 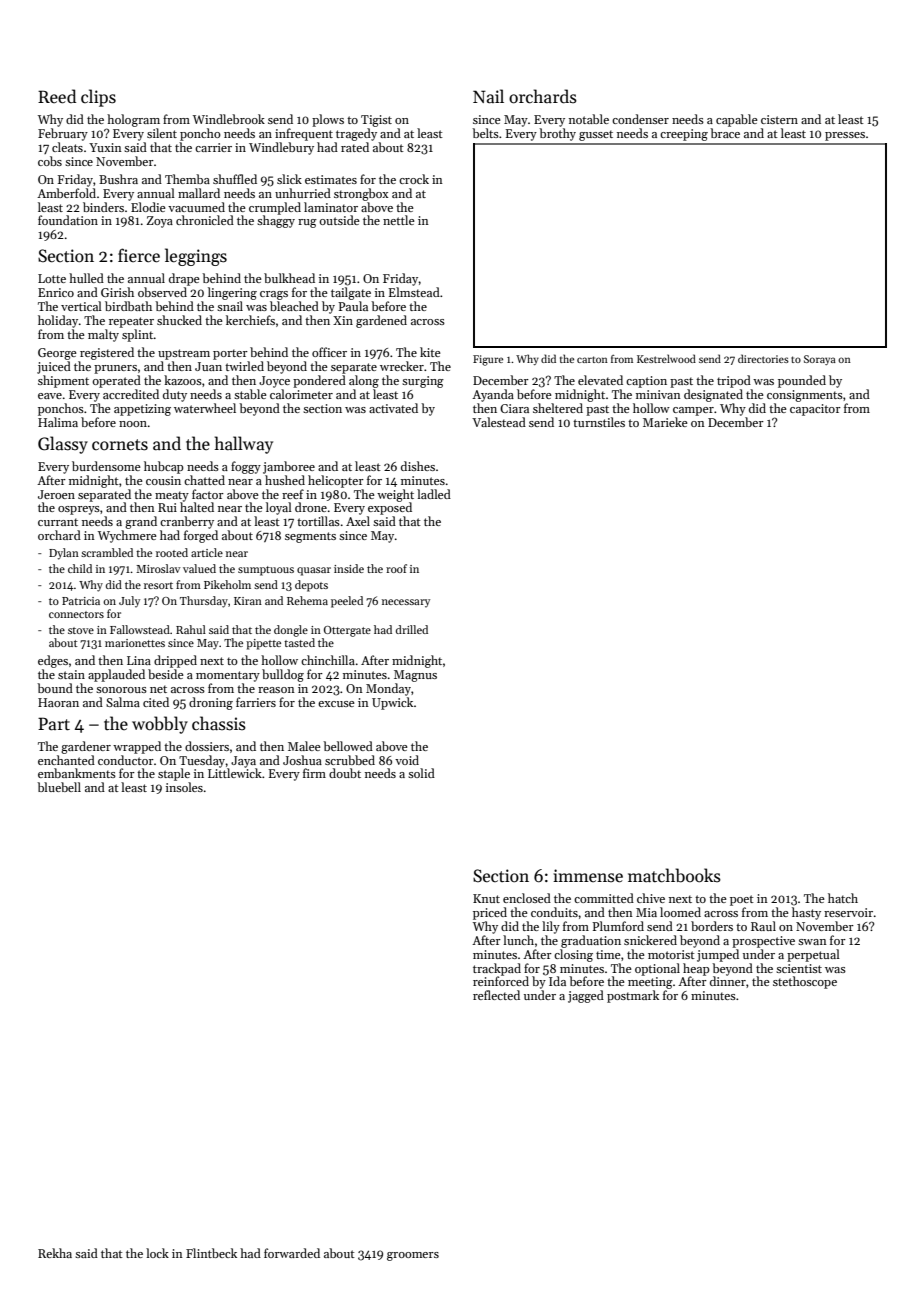 What do you see at coordinates (292, 1253) in the image?
I see `forwarded` at bounding box center [292, 1253].
